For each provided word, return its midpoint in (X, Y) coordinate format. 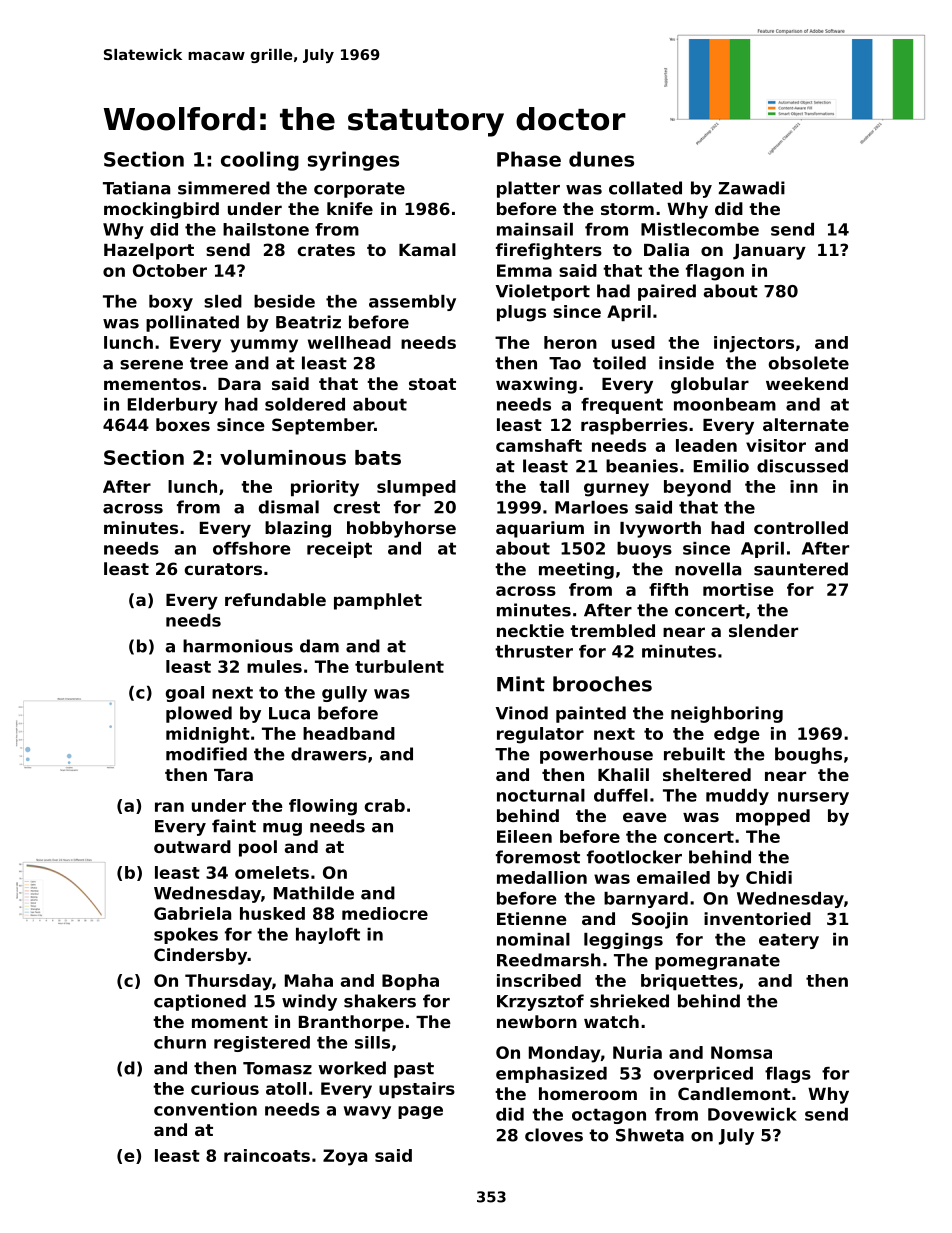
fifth (668, 589)
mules (274, 666)
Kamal (427, 249)
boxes (183, 424)
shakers (380, 1001)
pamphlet (378, 601)
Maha (309, 980)
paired (667, 292)
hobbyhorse (401, 529)
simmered (224, 188)
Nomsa (741, 1052)
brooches (602, 684)
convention (205, 1109)
